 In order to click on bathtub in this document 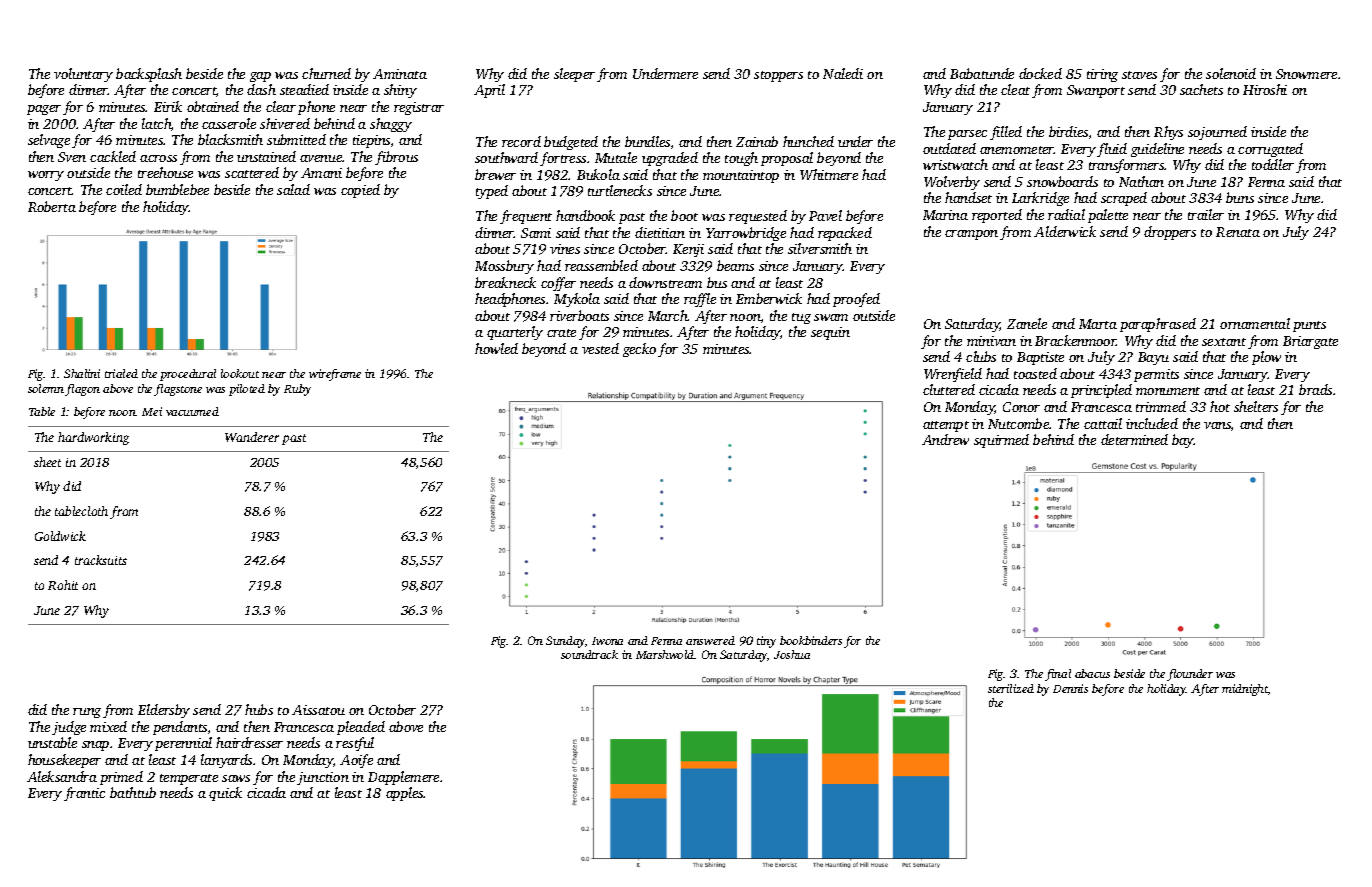, I will do `click(133, 792)`.
